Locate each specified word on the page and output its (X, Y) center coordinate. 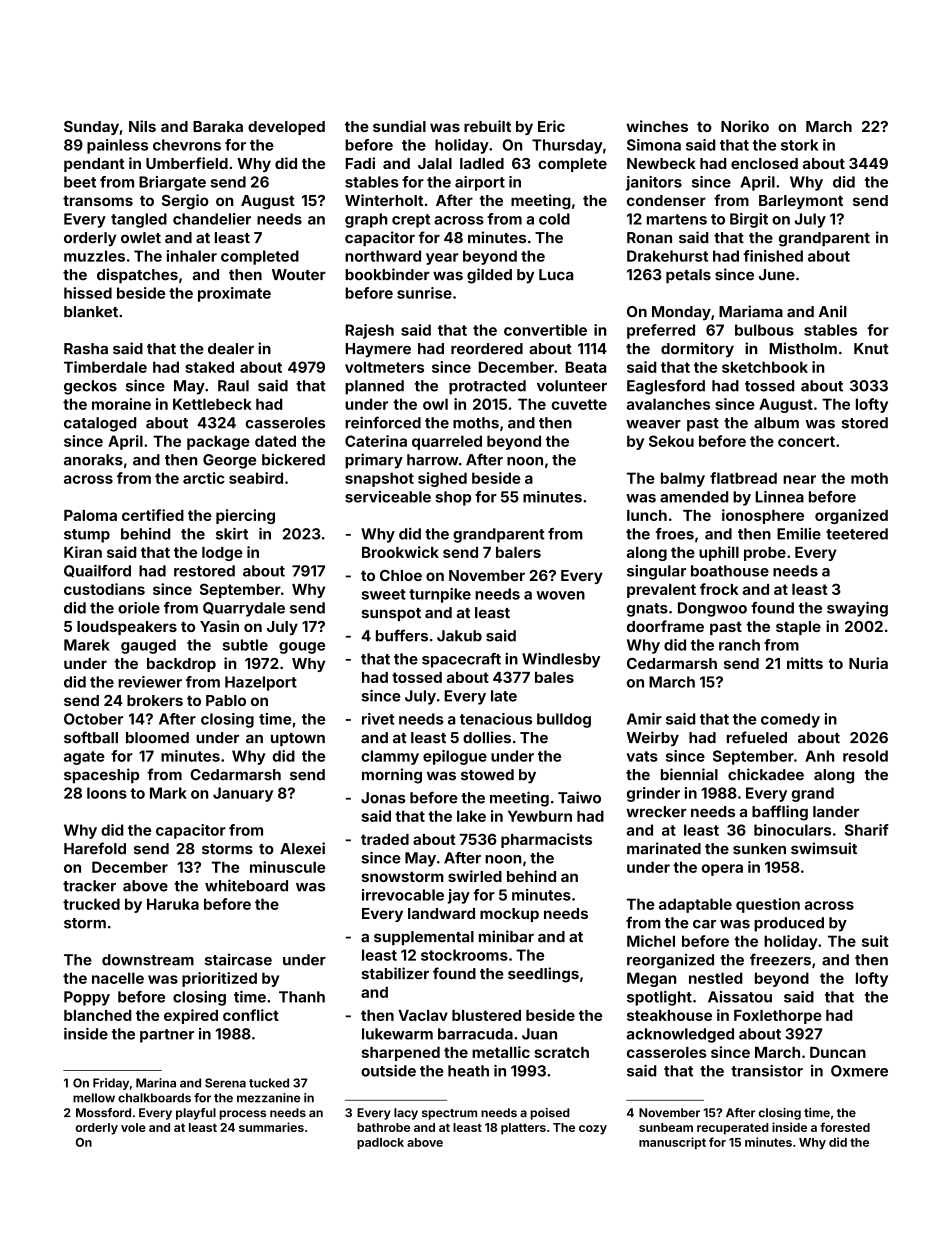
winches (657, 126)
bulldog (564, 720)
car (704, 924)
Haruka (173, 904)
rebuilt (487, 126)
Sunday (91, 128)
